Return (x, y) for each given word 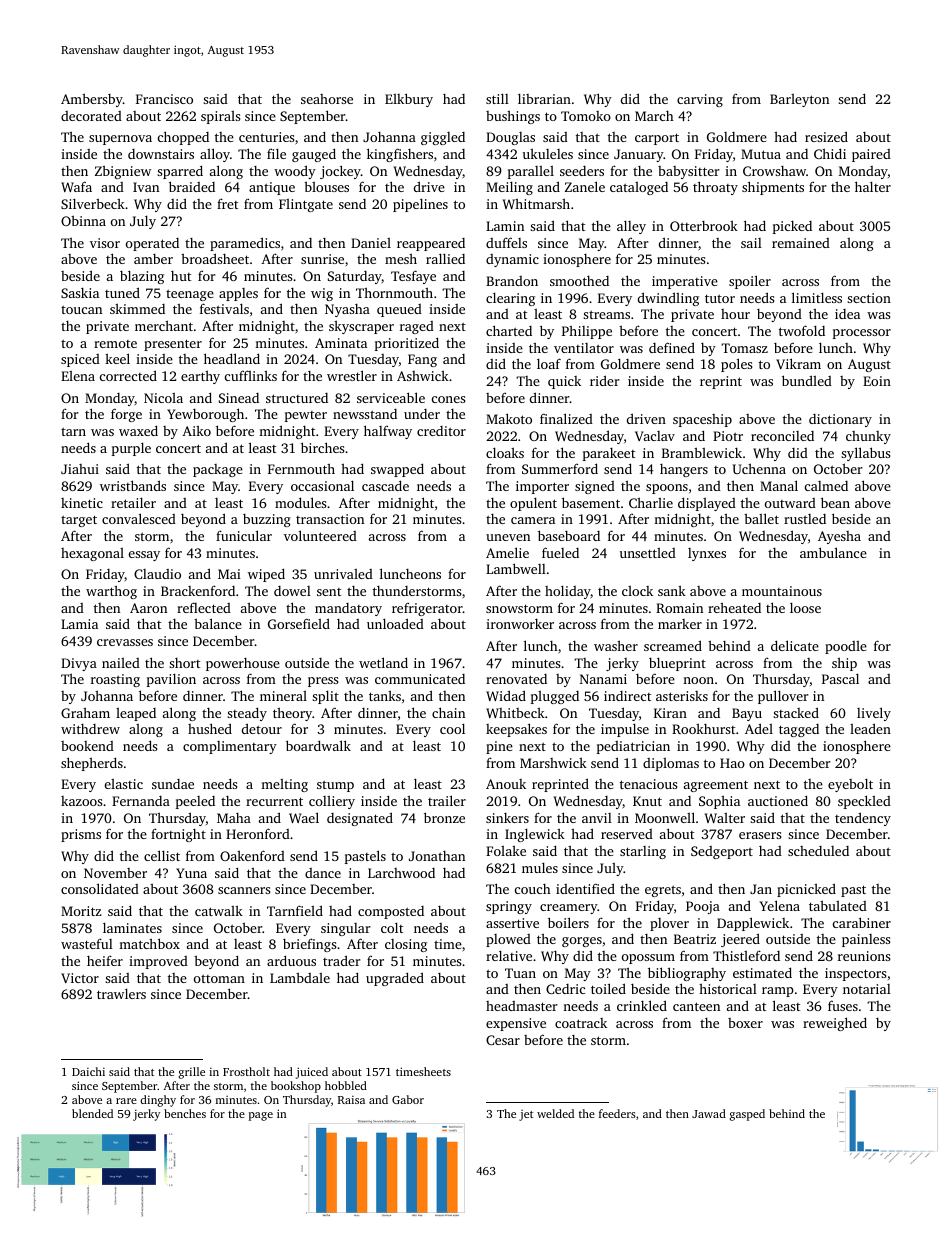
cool (452, 728)
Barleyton (799, 100)
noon (698, 680)
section (869, 298)
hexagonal (92, 554)
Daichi (88, 1071)
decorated (91, 116)
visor (105, 243)
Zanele (585, 186)
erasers (760, 835)
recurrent (274, 801)
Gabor (408, 1099)
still (497, 98)
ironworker (520, 624)
